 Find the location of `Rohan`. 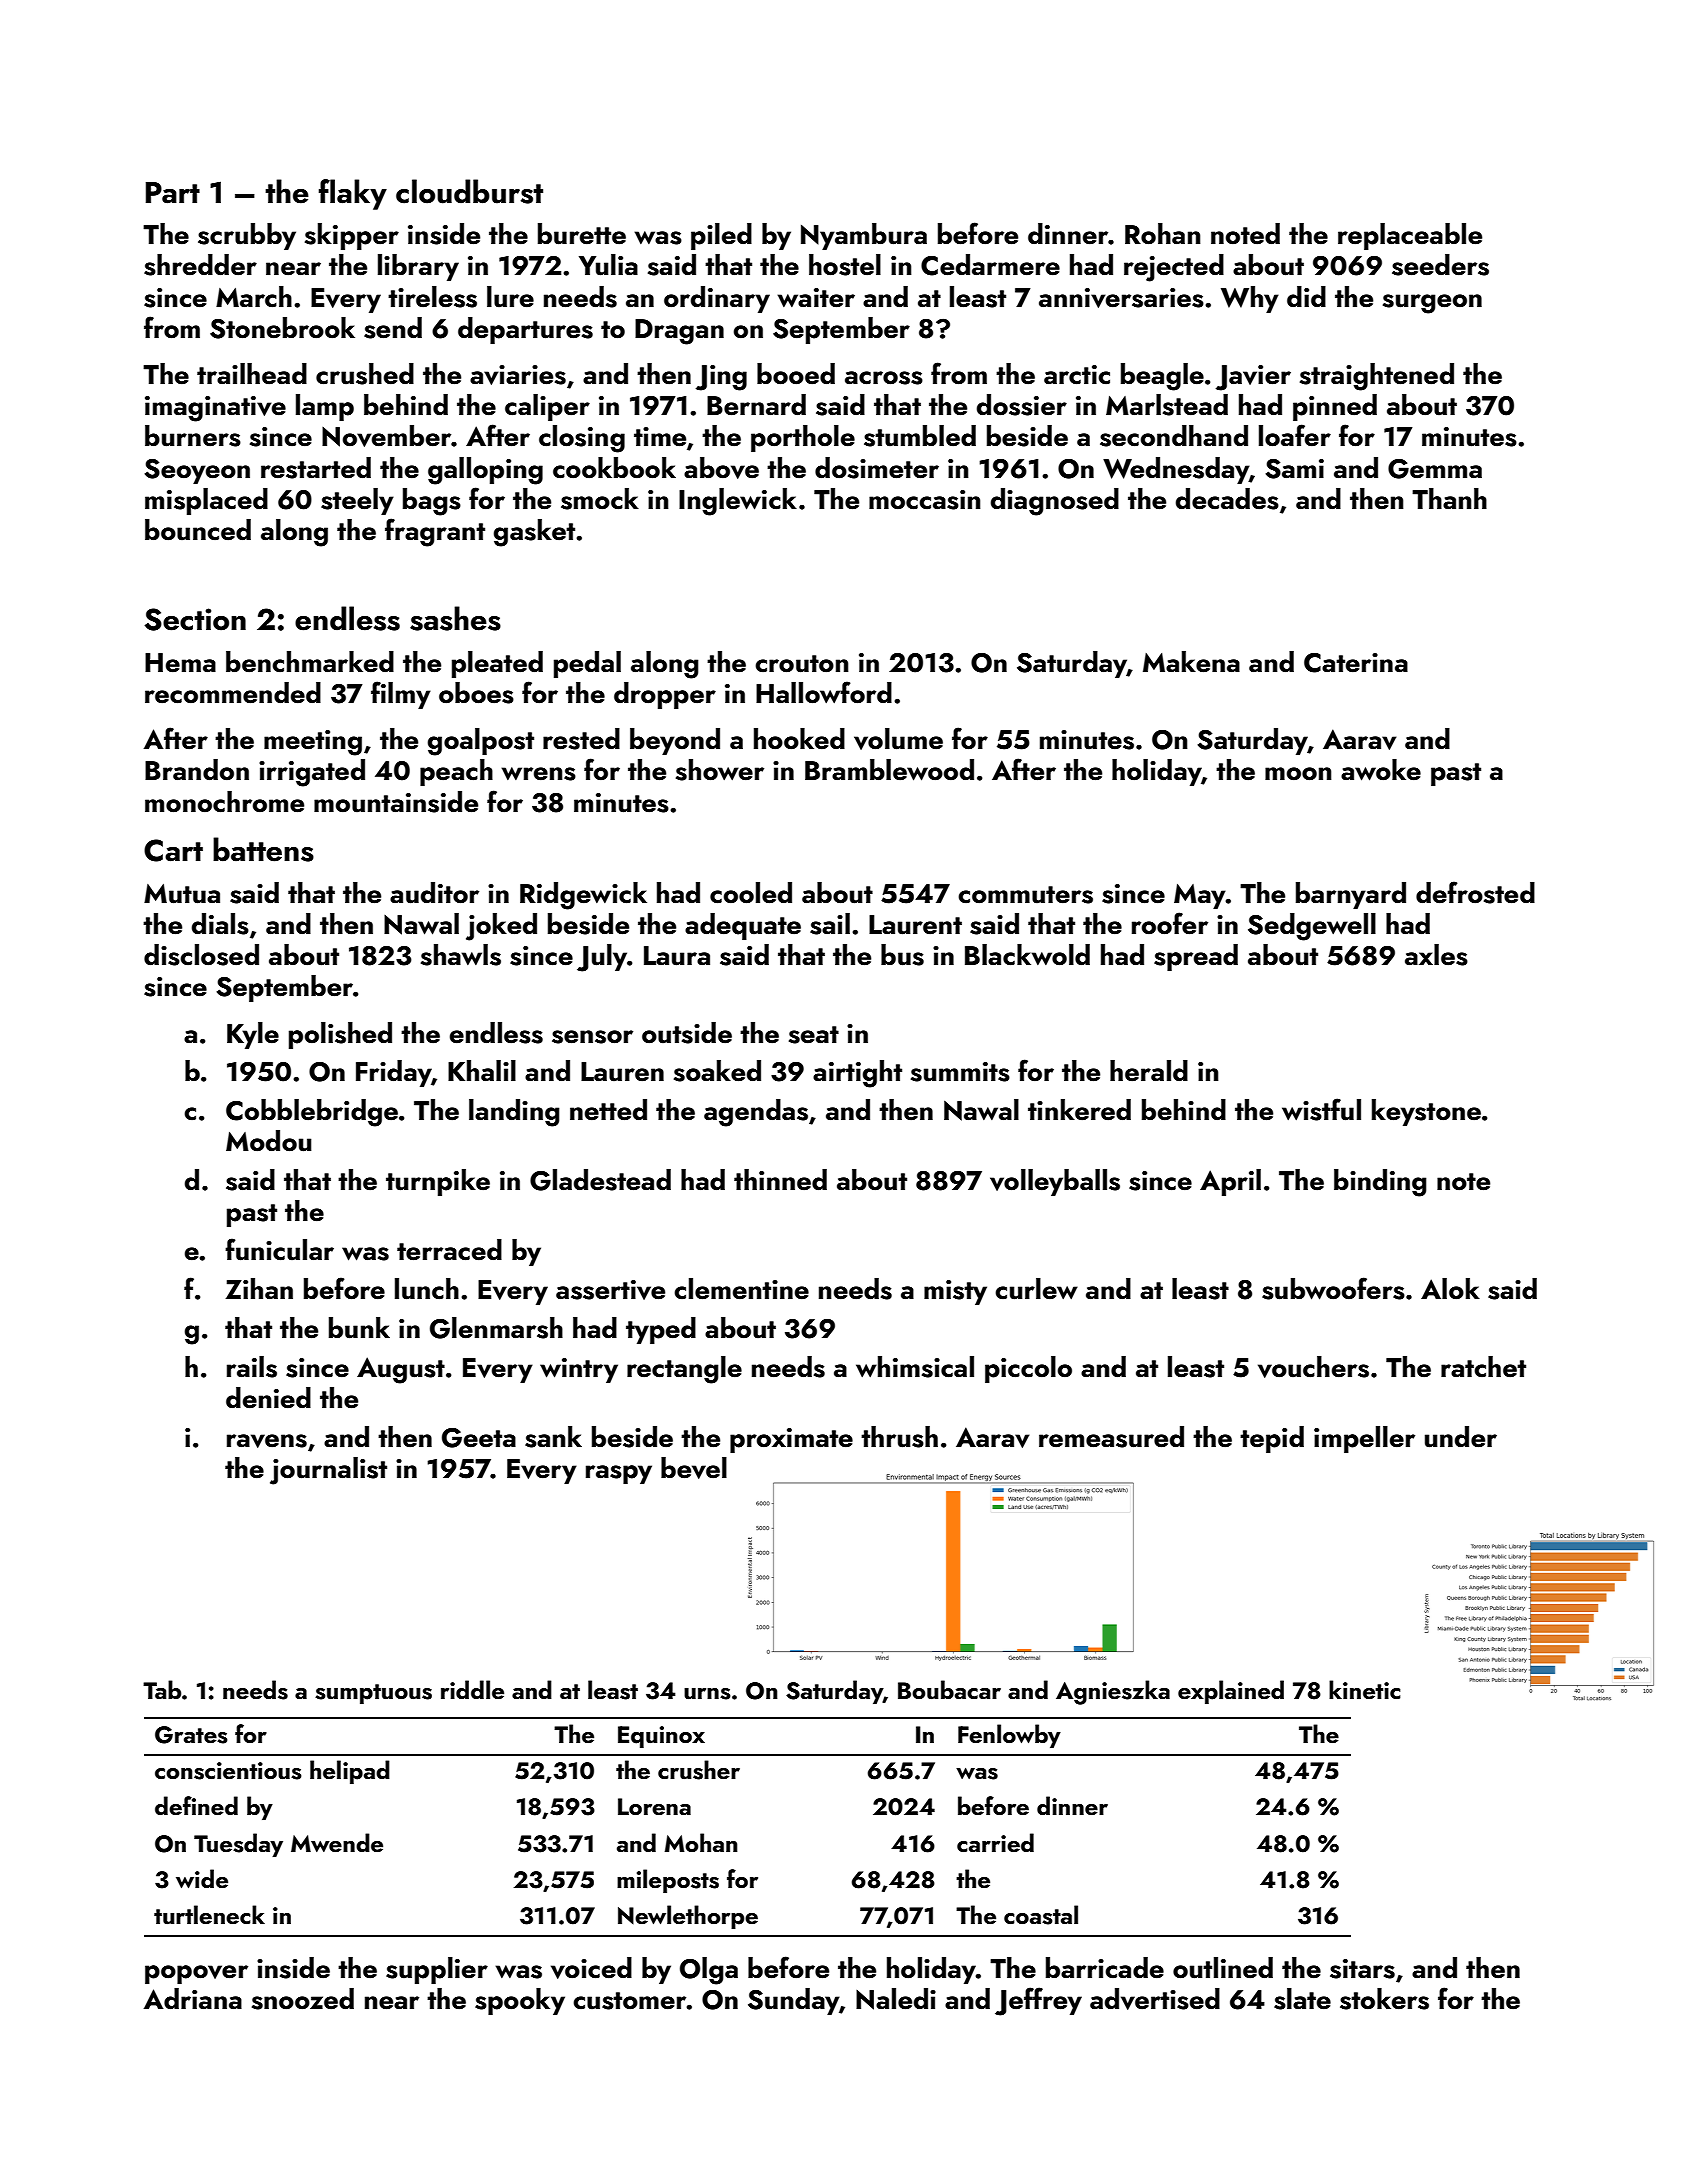

Rohan is located at coordinates (1162, 234).
